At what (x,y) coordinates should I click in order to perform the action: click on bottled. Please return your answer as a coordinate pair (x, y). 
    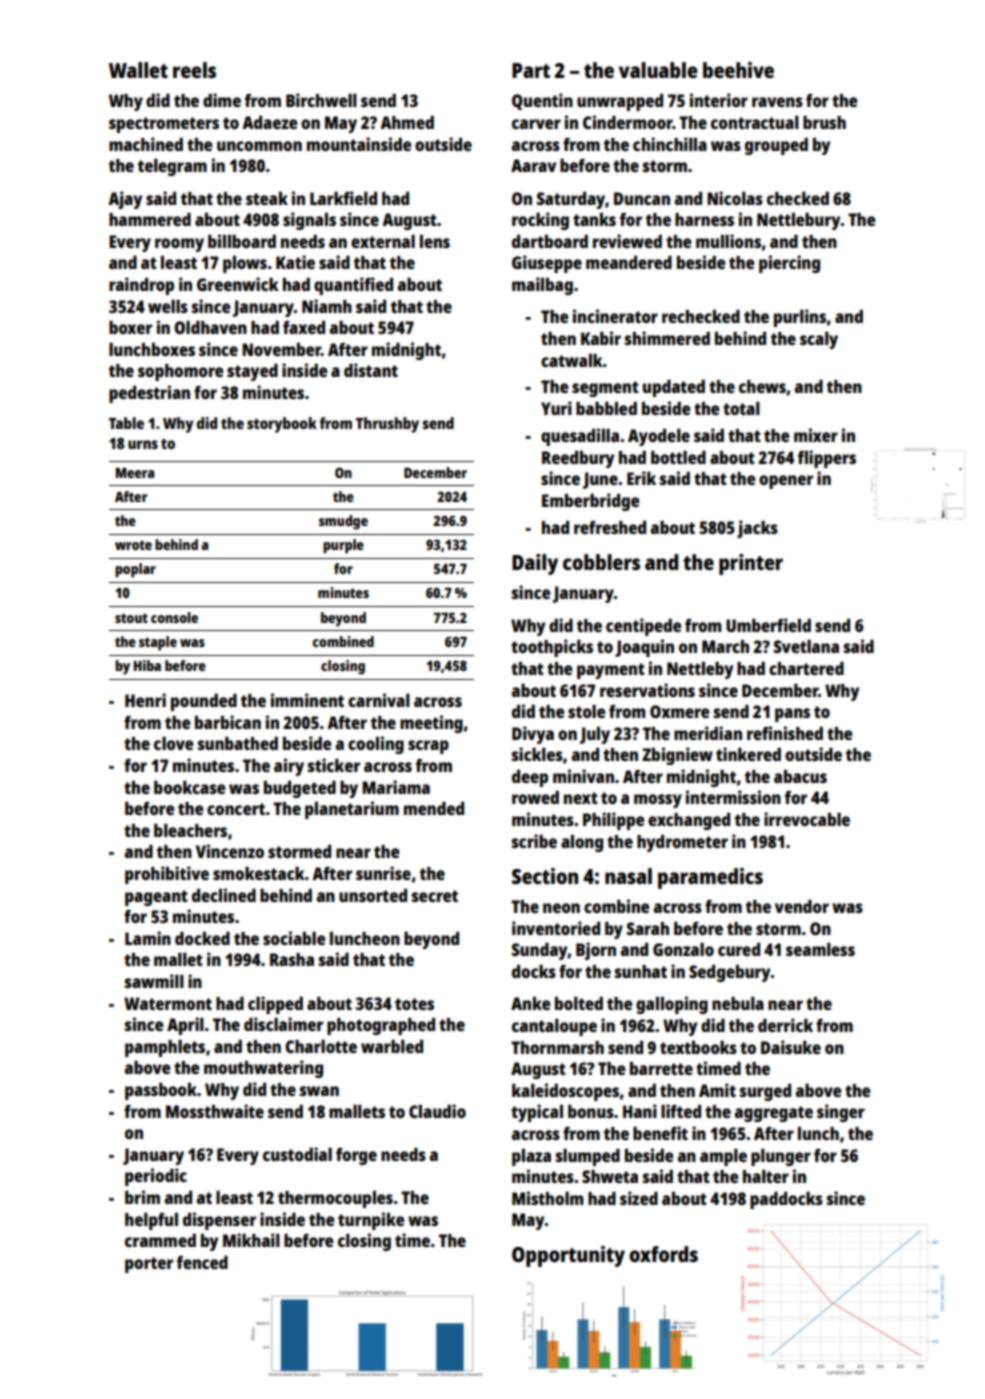
    Looking at the image, I should click on (678, 457).
